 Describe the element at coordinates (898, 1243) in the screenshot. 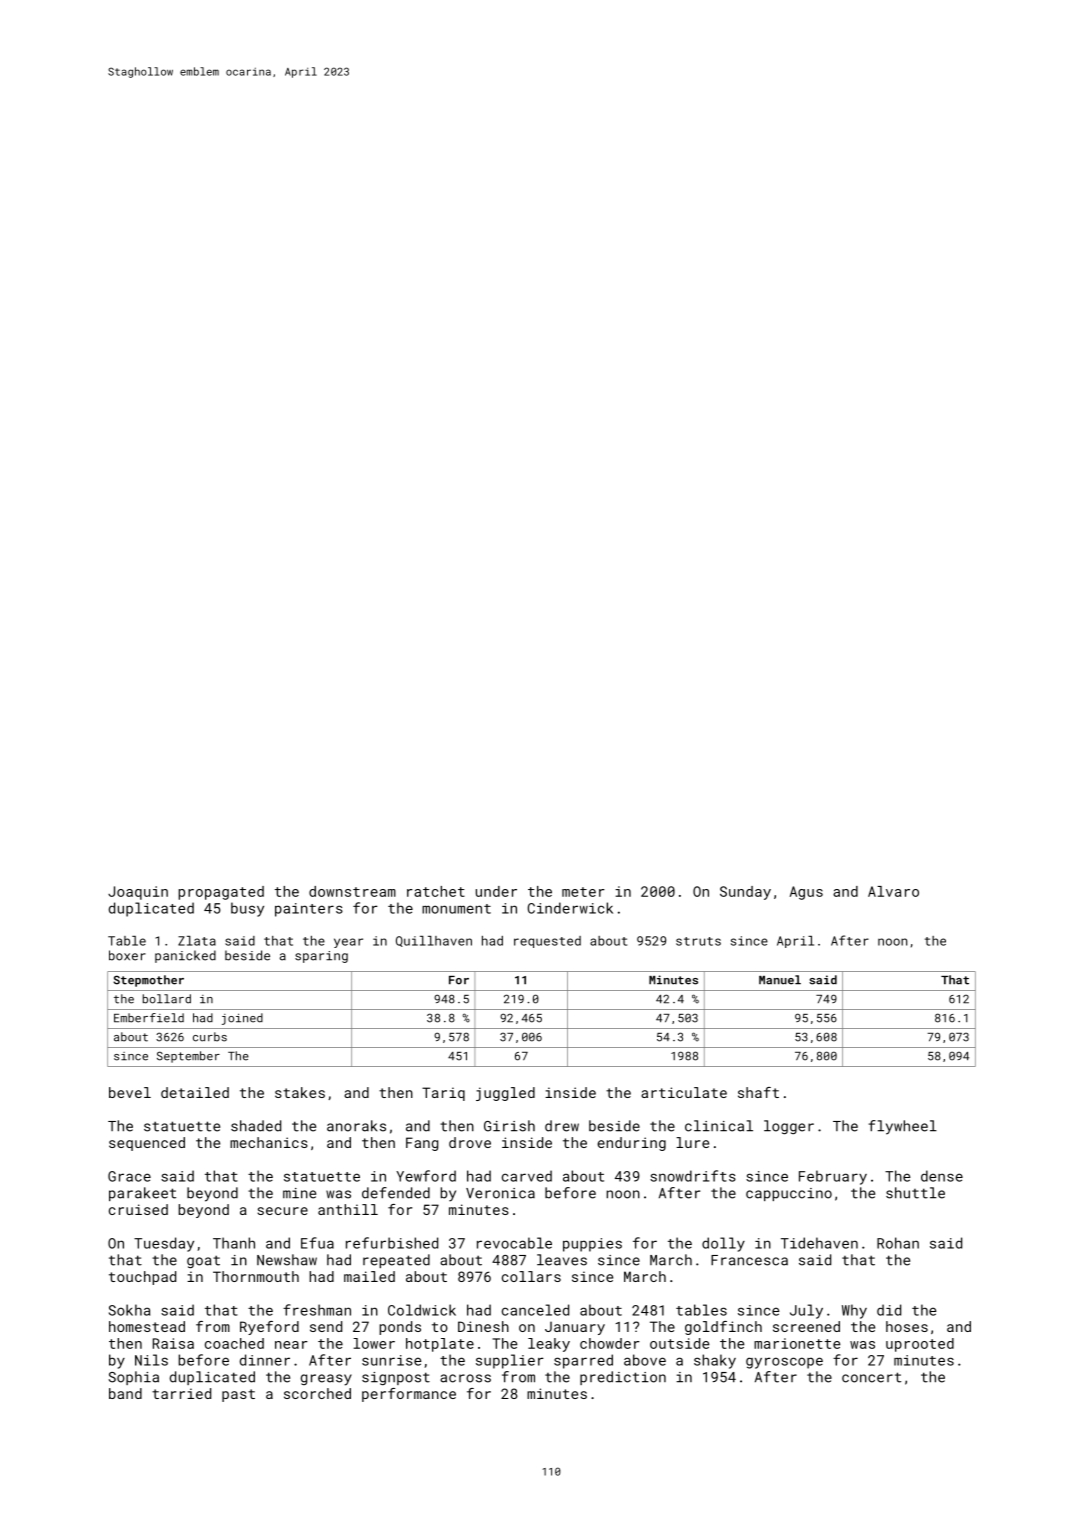

I see `Rohan` at that location.
